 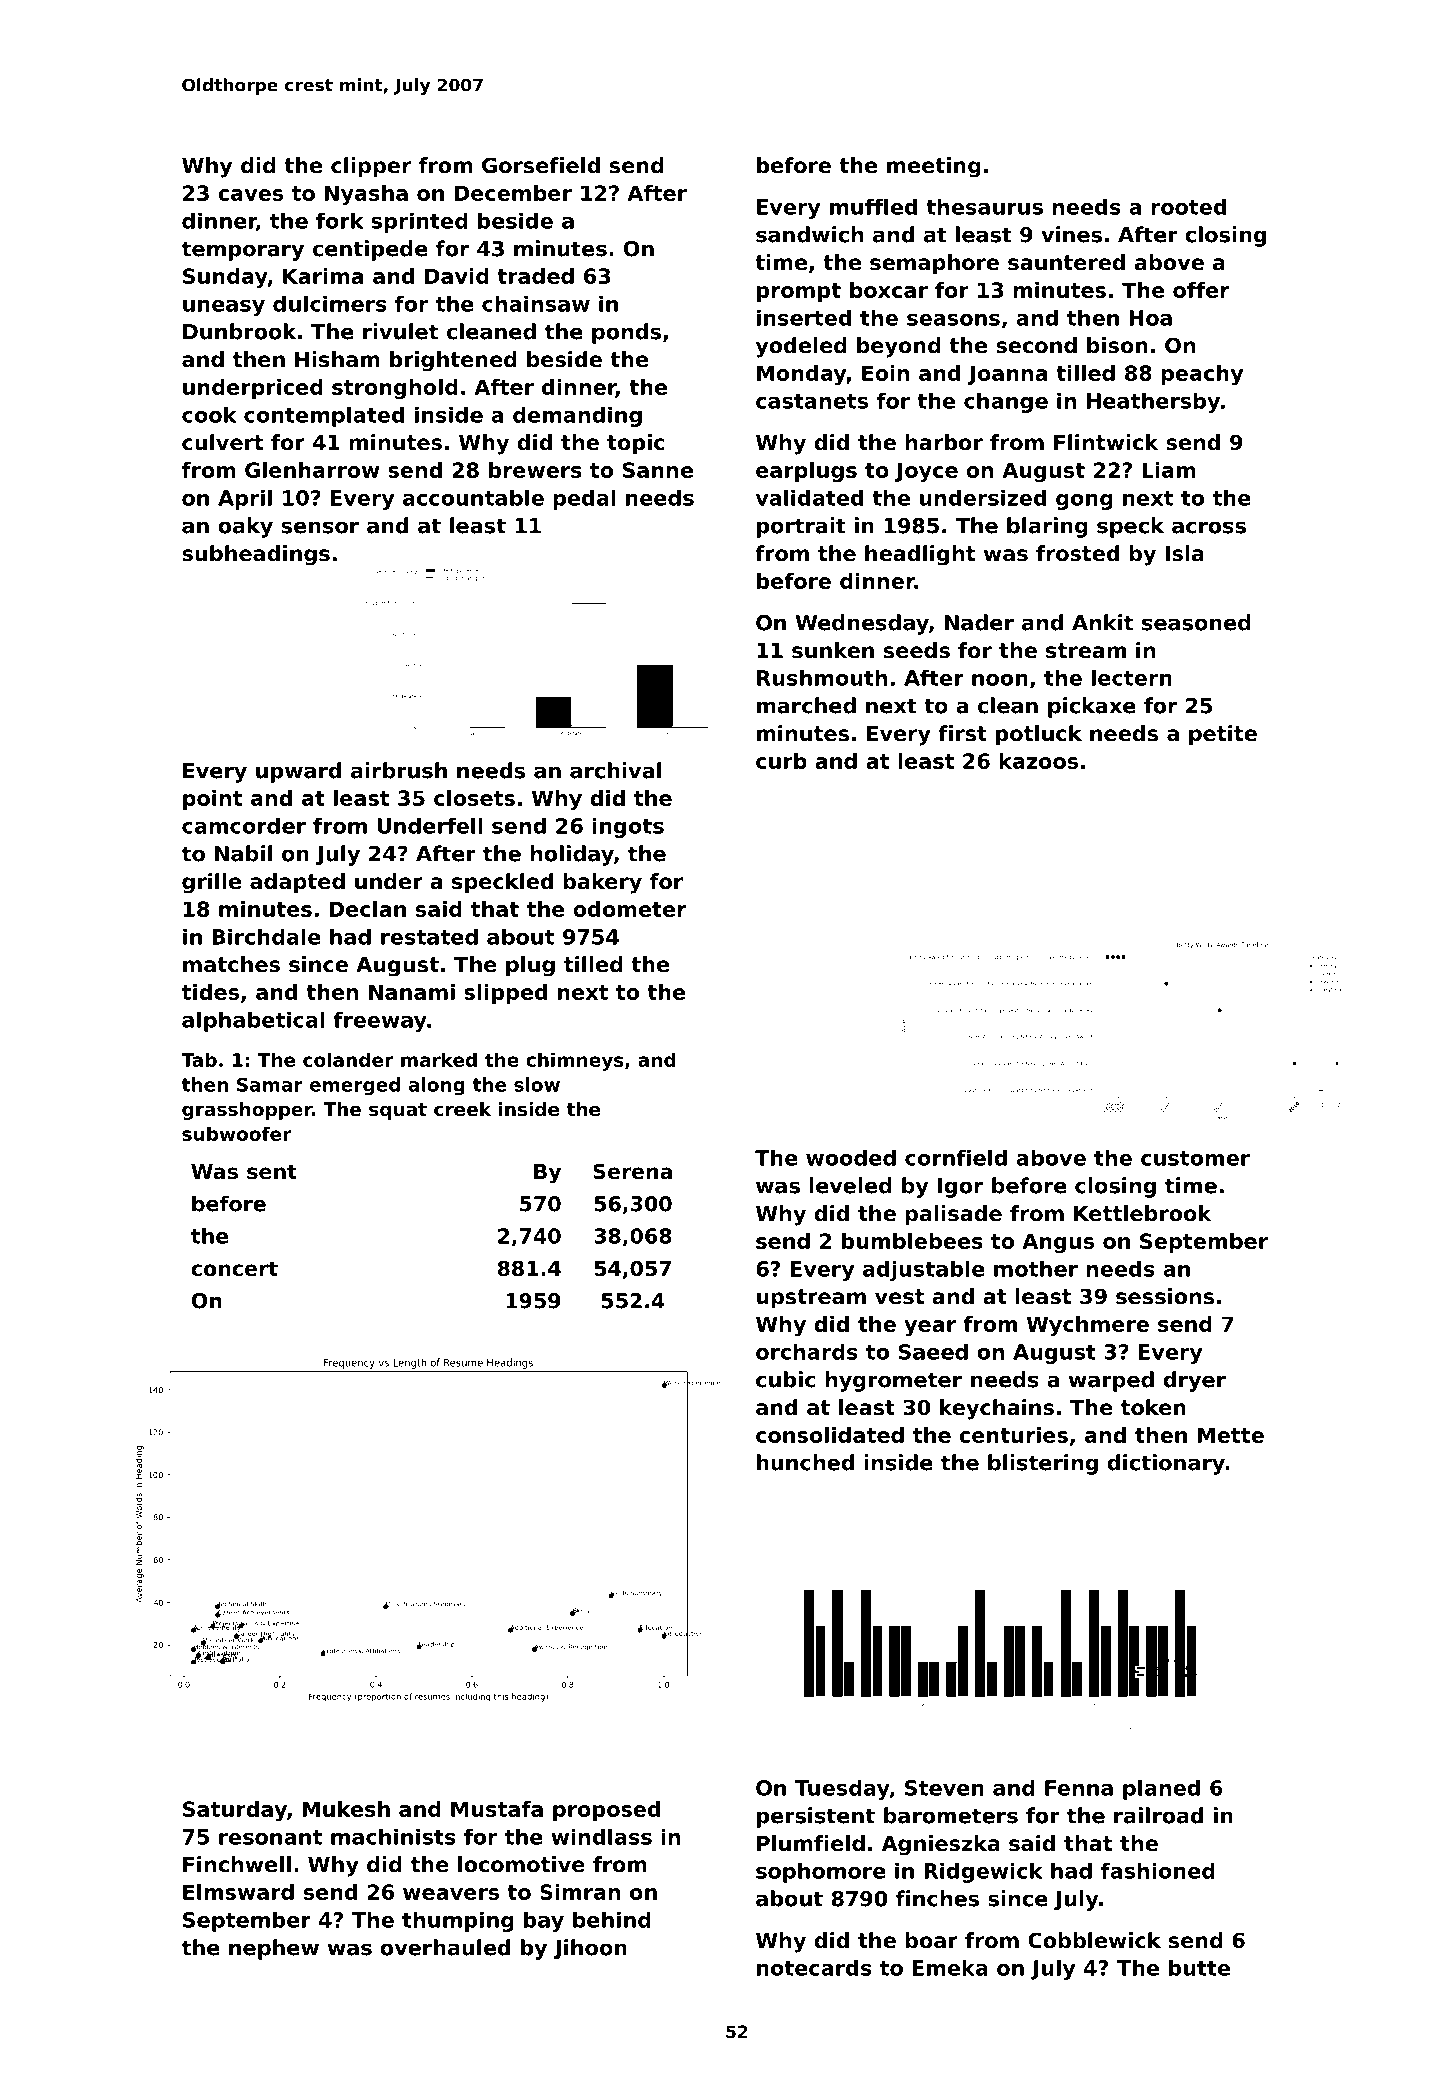 I want to click on nephew, so click(x=274, y=1949).
